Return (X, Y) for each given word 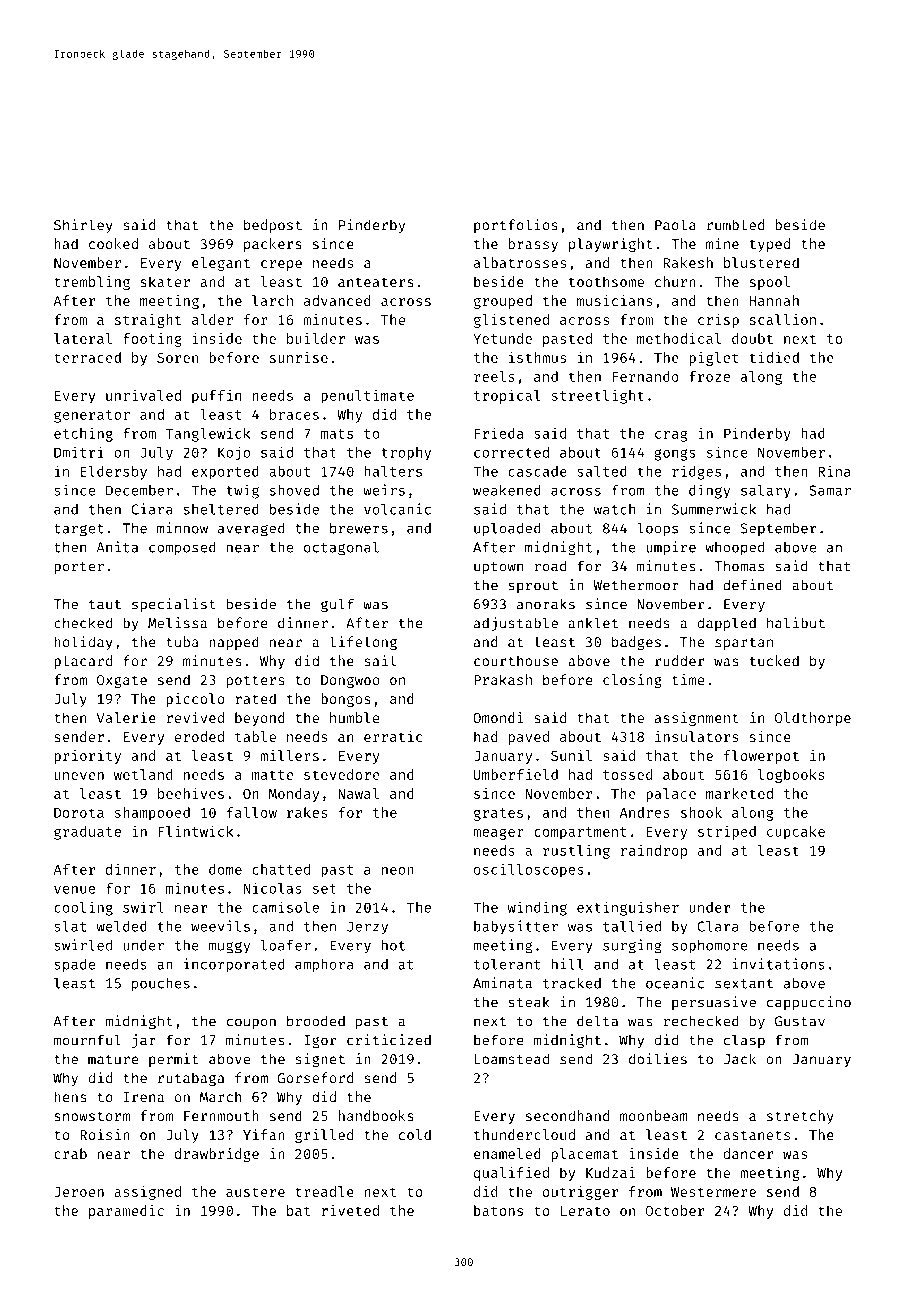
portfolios (516, 226)
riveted (350, 1210)
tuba (182, 642)
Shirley (83, 226)
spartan (744, 644)
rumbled (735, 225)
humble (355, 717)
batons (498, 1210)
